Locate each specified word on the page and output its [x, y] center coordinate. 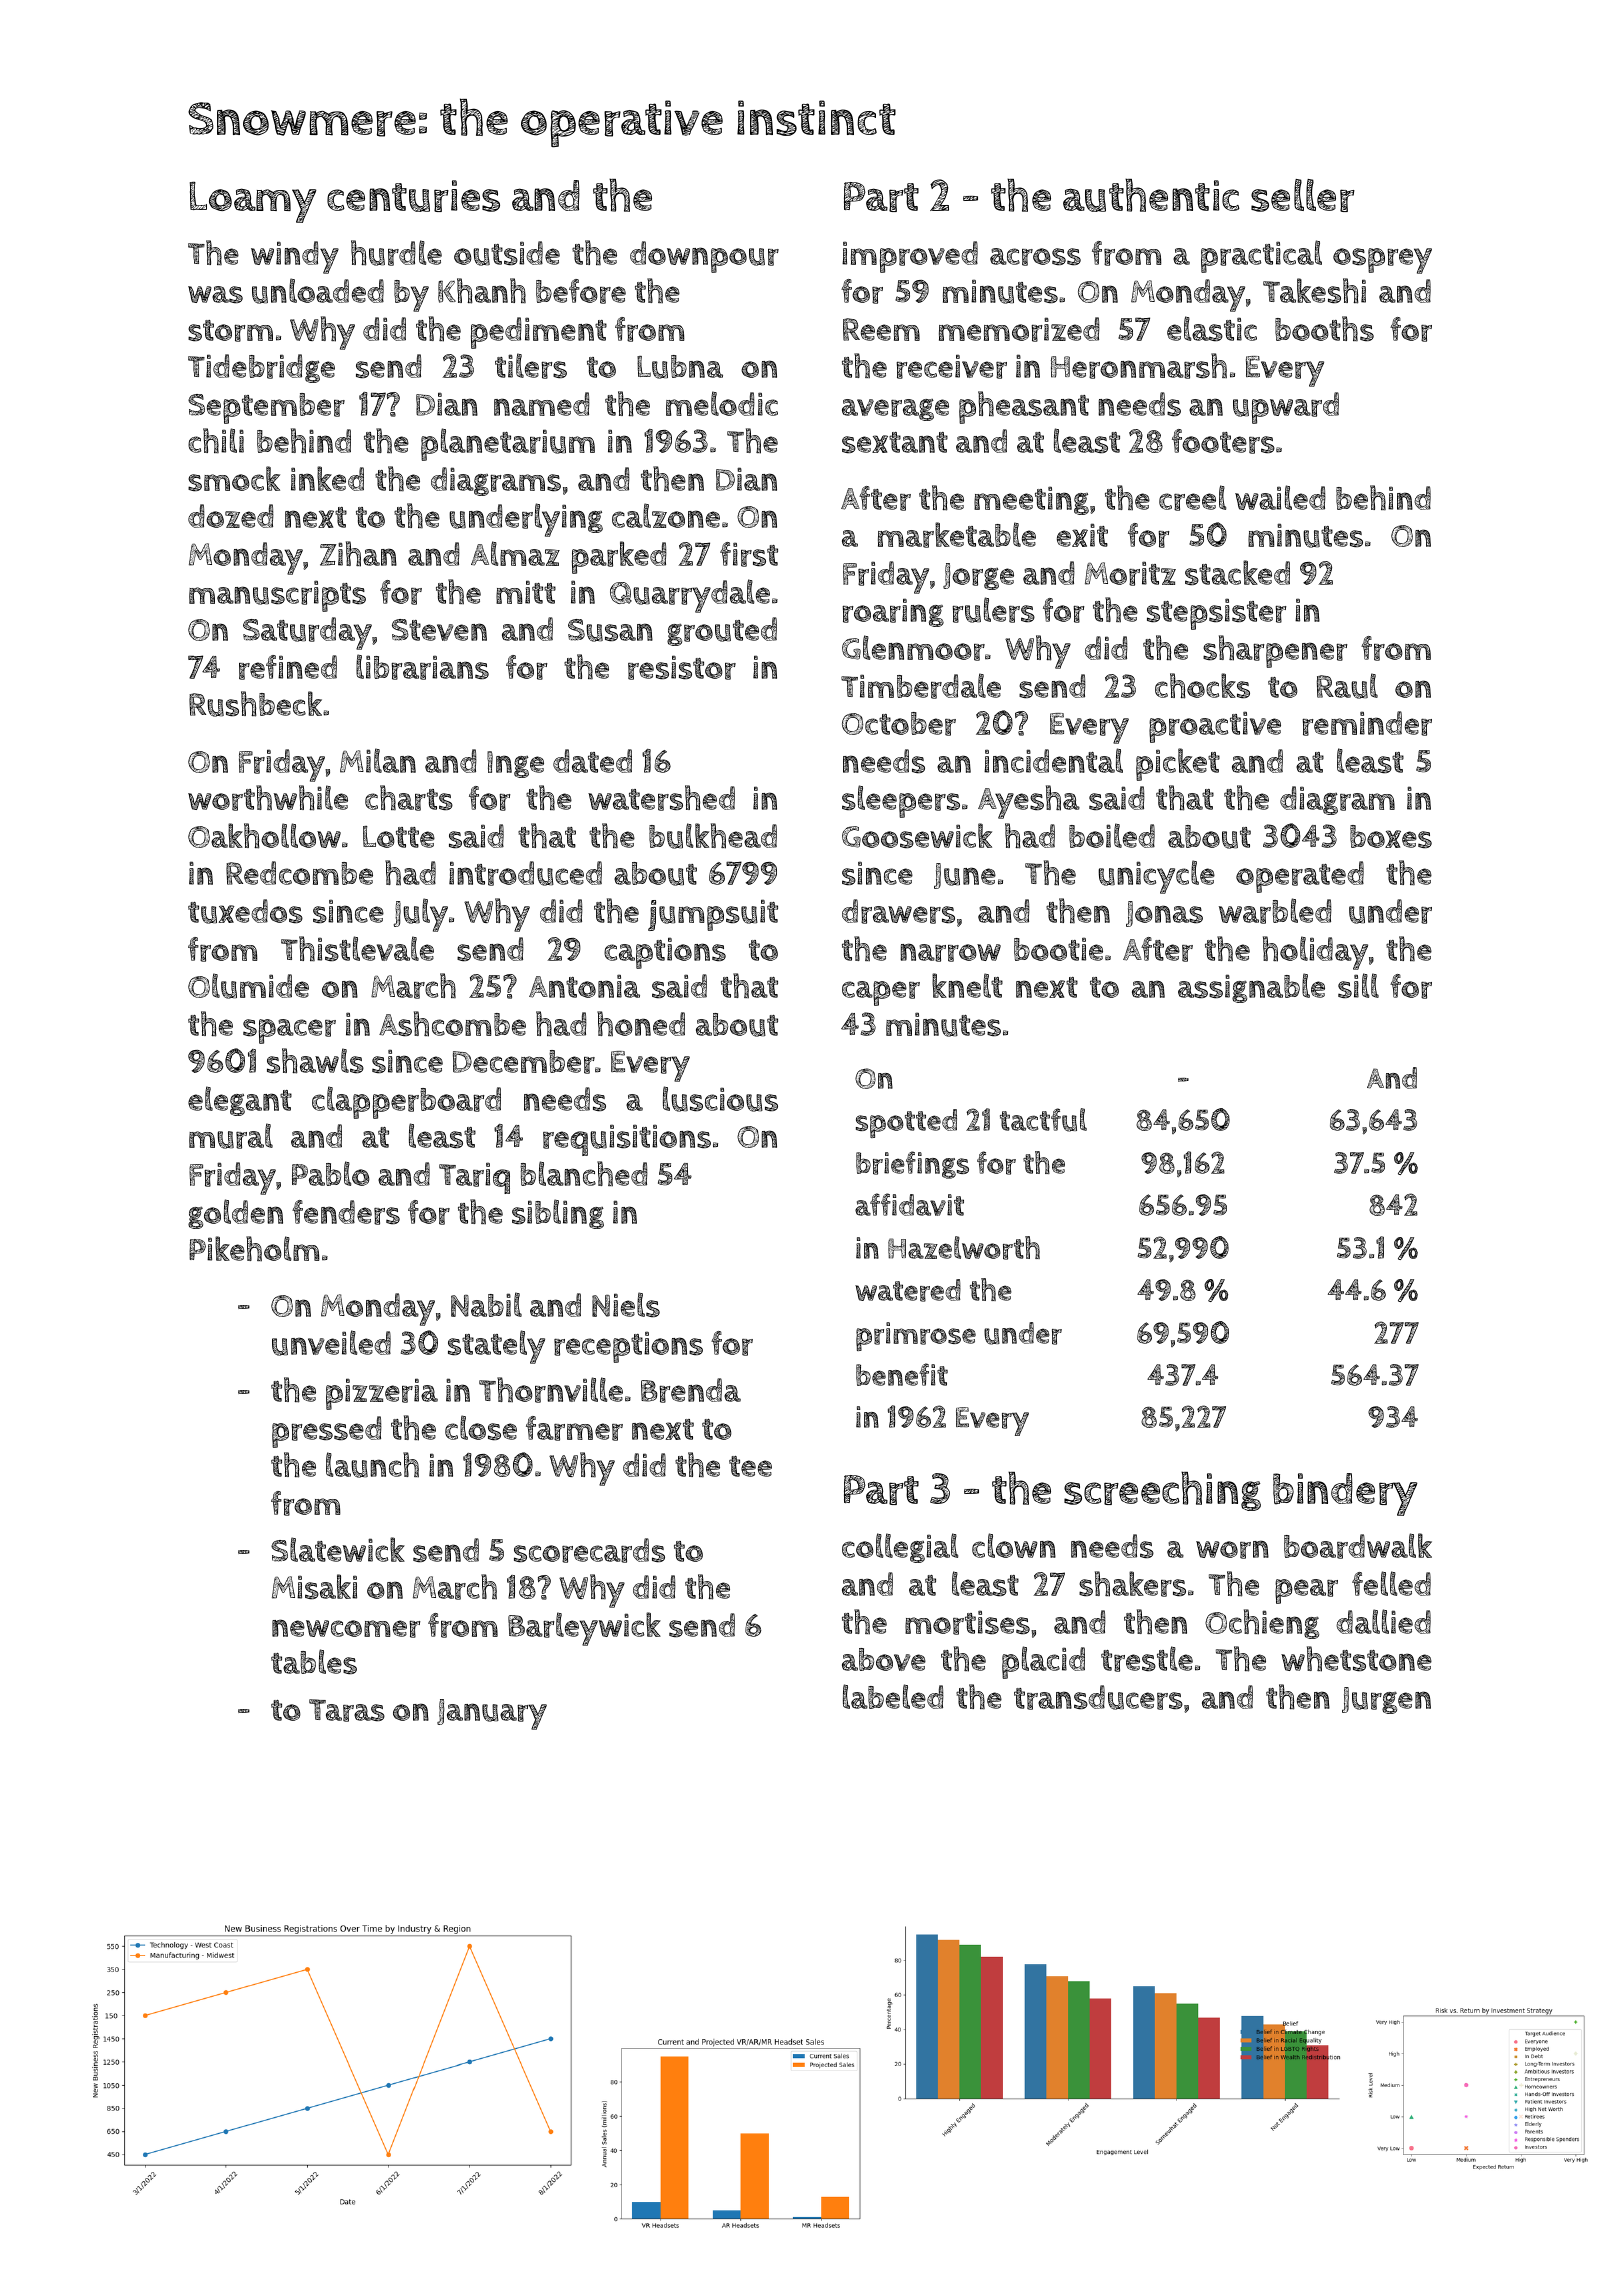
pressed [327, 1432]
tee [750, 1466]
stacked [1237, 573]
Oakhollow [264, 836]
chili [216, 441]
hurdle [396, 253]
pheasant [1024, 407]
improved [910, 257]
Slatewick [338, 1549]
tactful [1043, 1120]
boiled [1112, 835]
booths [1324, 329]
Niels [626, 1305]
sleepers [901, 801]
